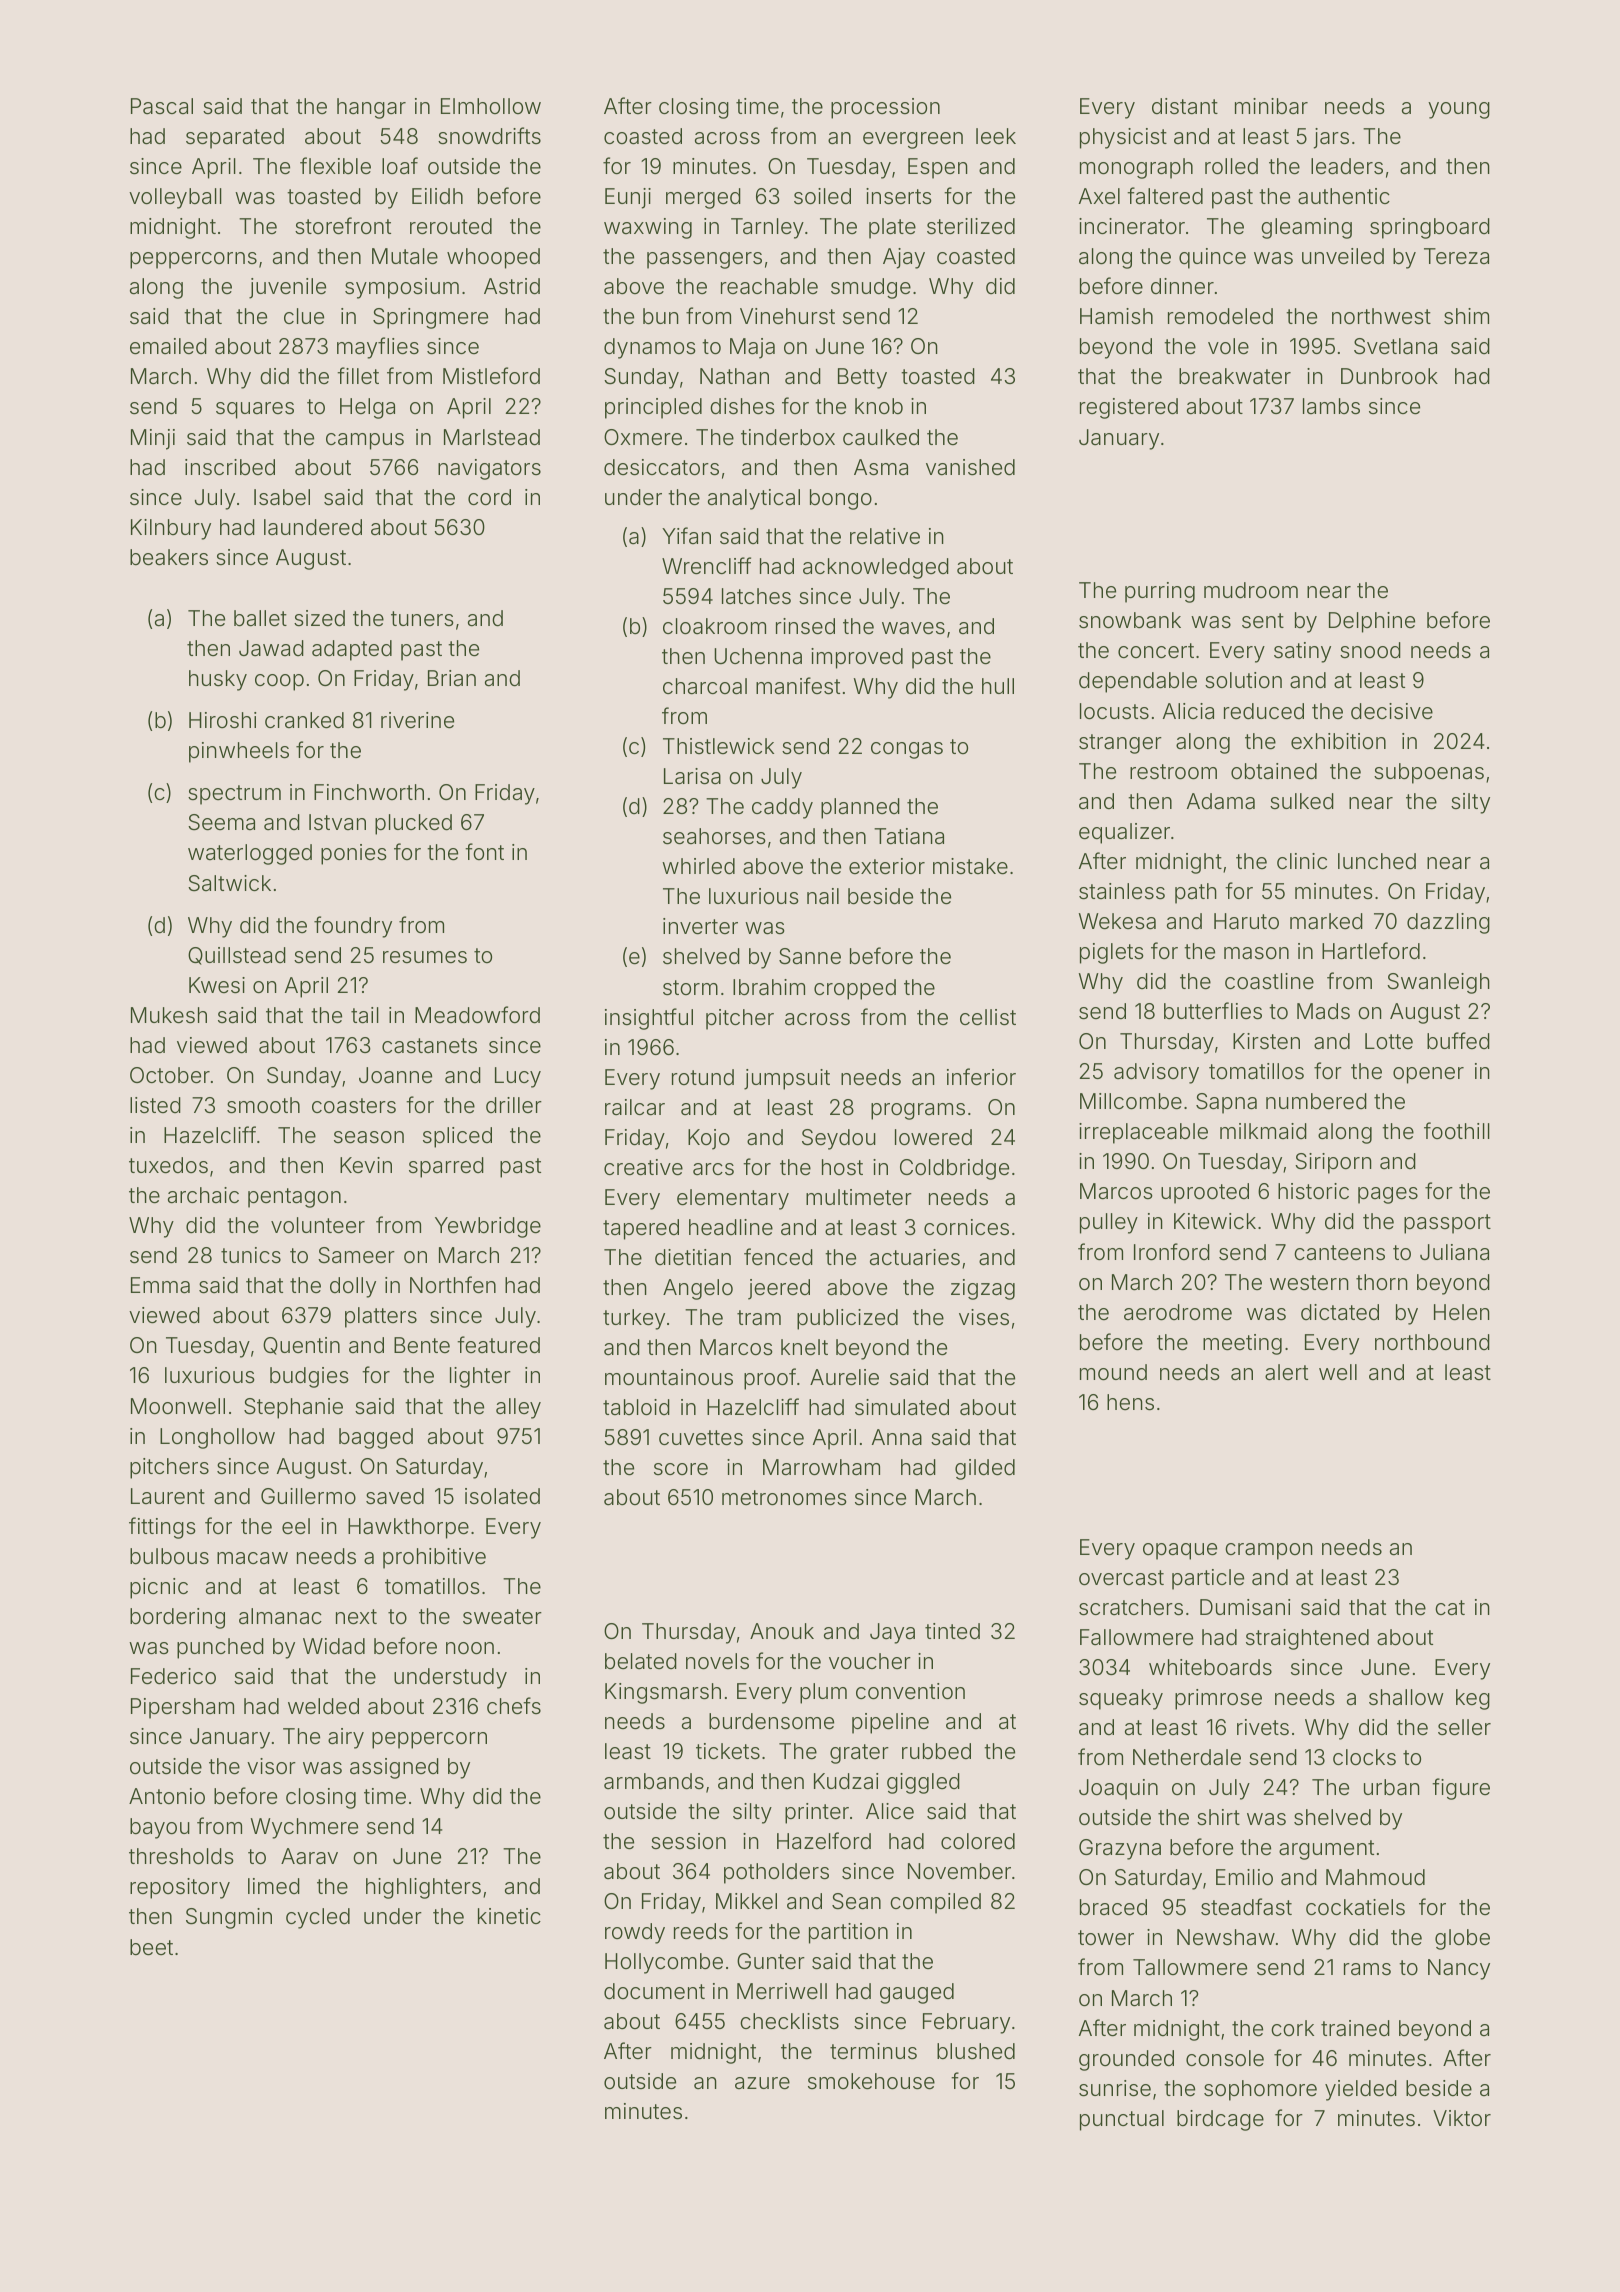 The width and height of the screenshot is (1620, 2292). What do you see at coordinates (983, 1289) in the screenshot?
I see `zigzag` at bounding box center [983, 1289].
